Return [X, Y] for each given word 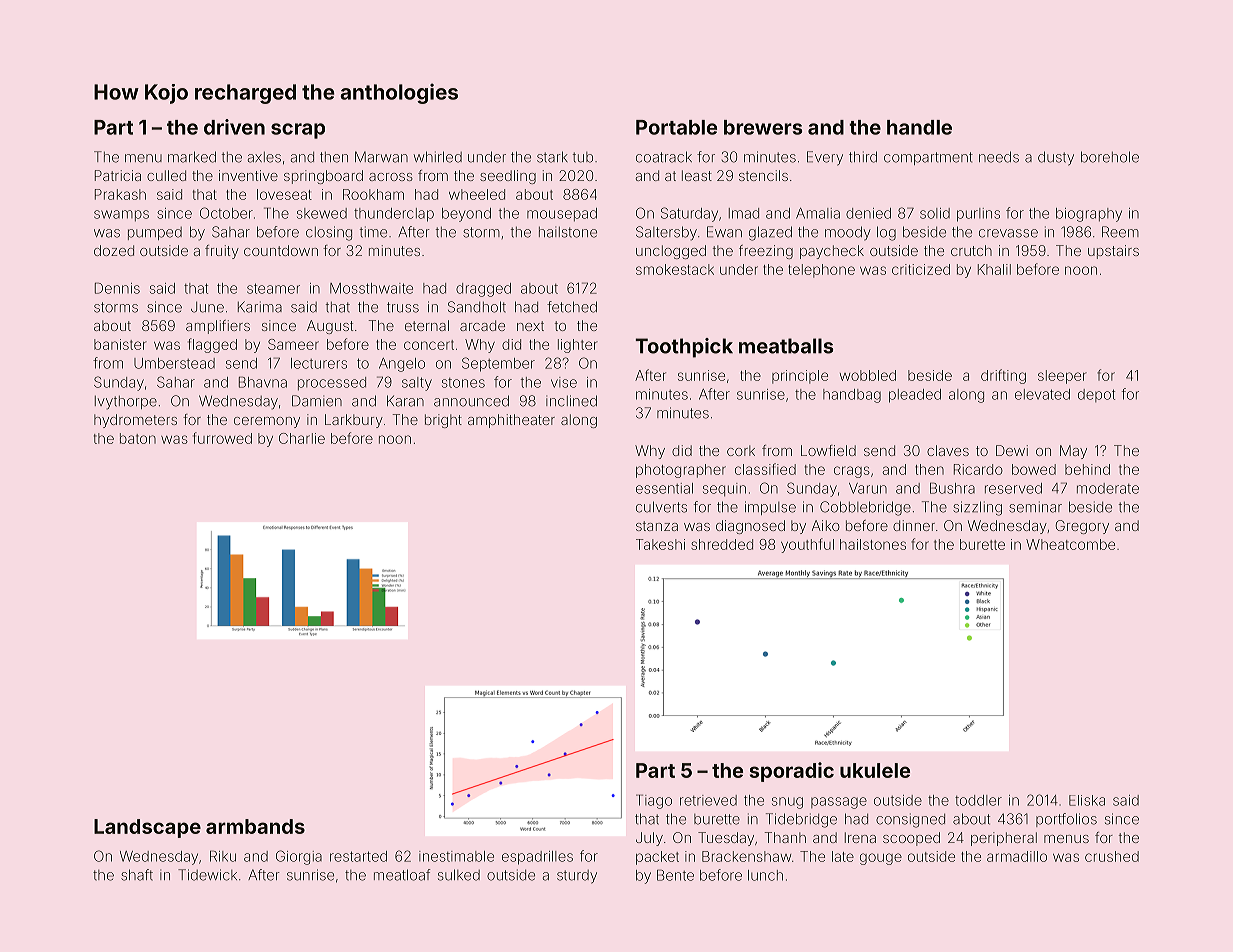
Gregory [1082, 527]
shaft [137, 875]
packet [657, 858]
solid [935, 213]
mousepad [562, 215]
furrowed [222, 438]
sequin [724, 490]
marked [192, 157]
